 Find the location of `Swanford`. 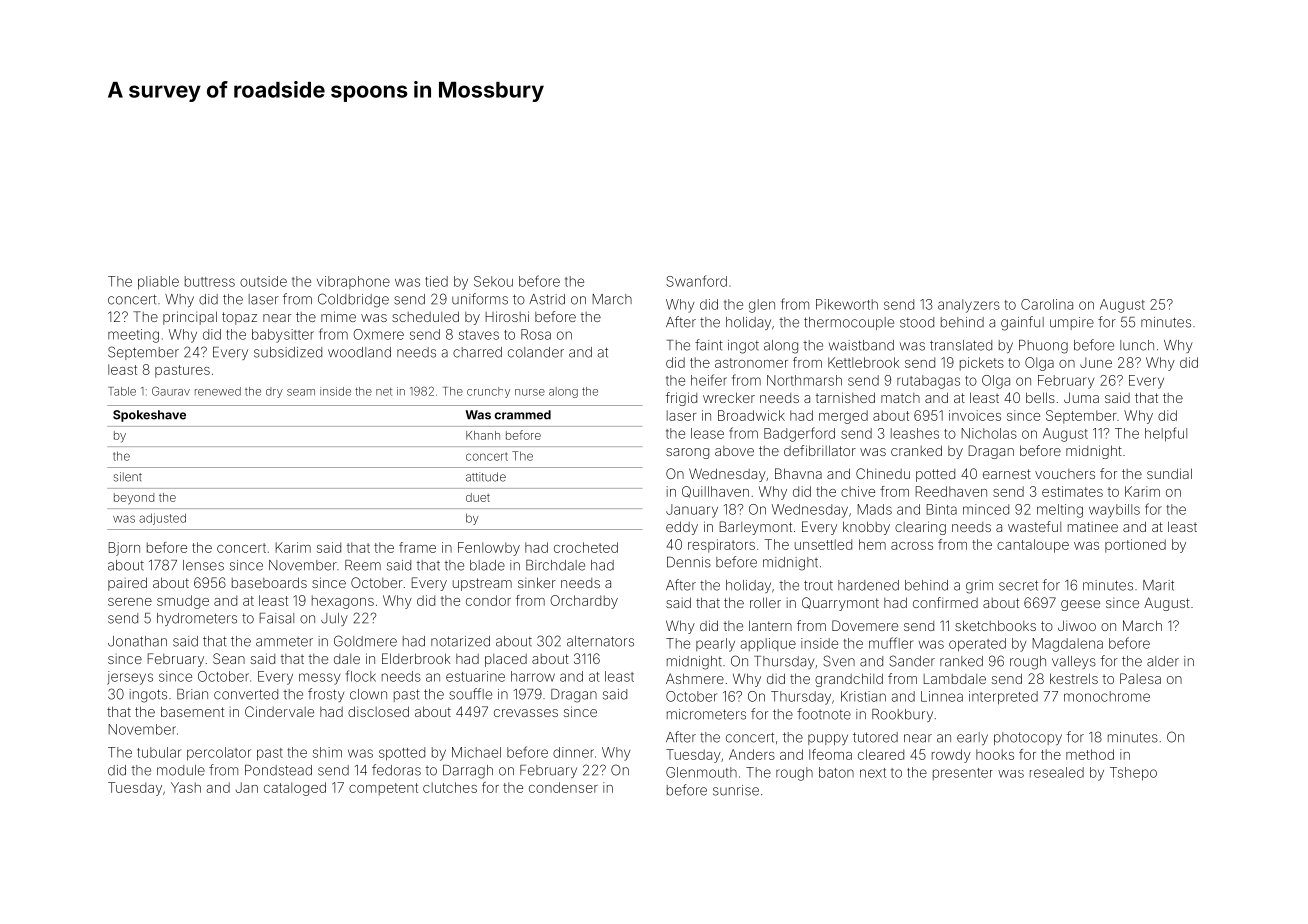

Swanford is located at coordinates (696, 281).
